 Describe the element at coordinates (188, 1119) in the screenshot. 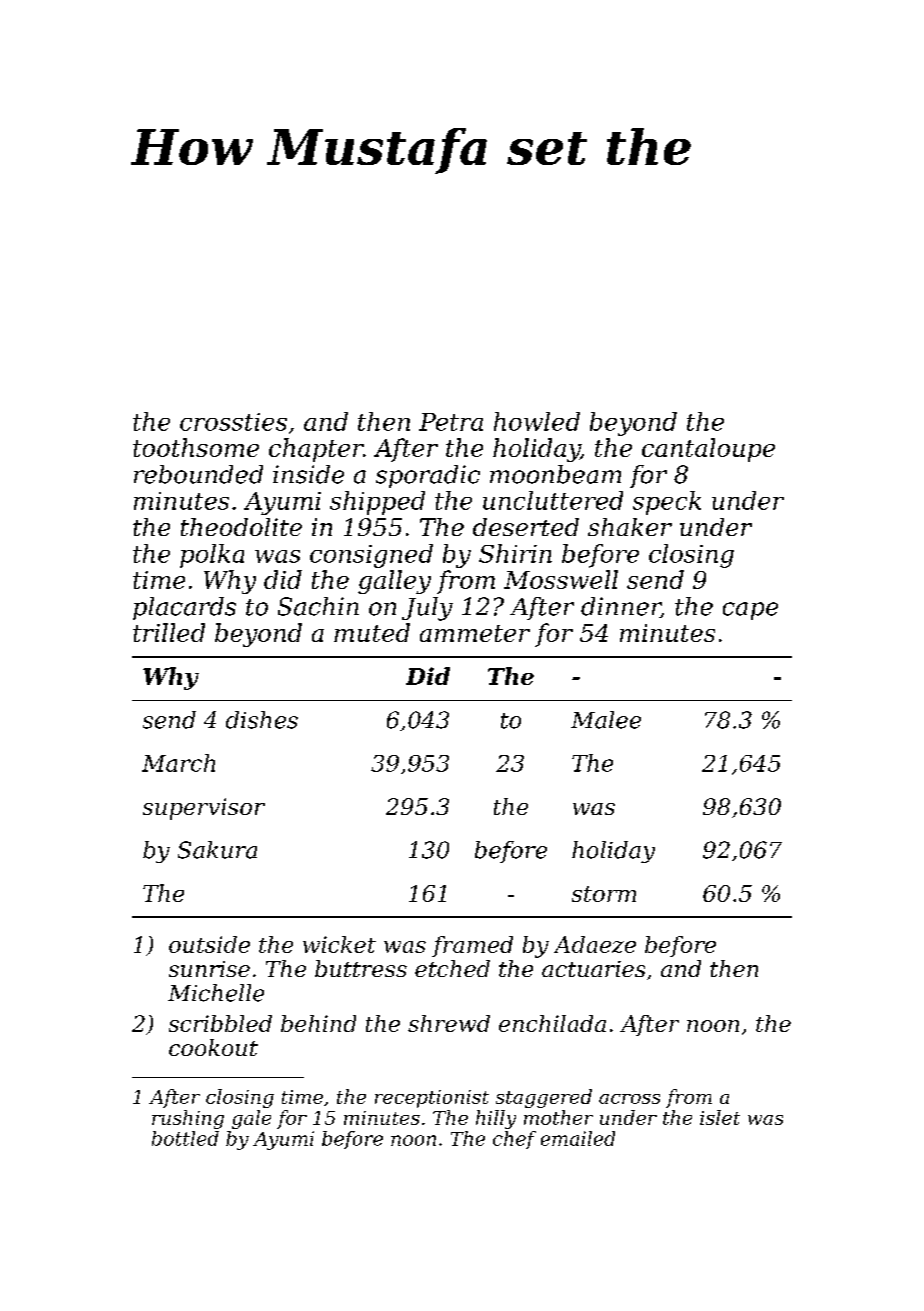

I see `rushing` at that location.
